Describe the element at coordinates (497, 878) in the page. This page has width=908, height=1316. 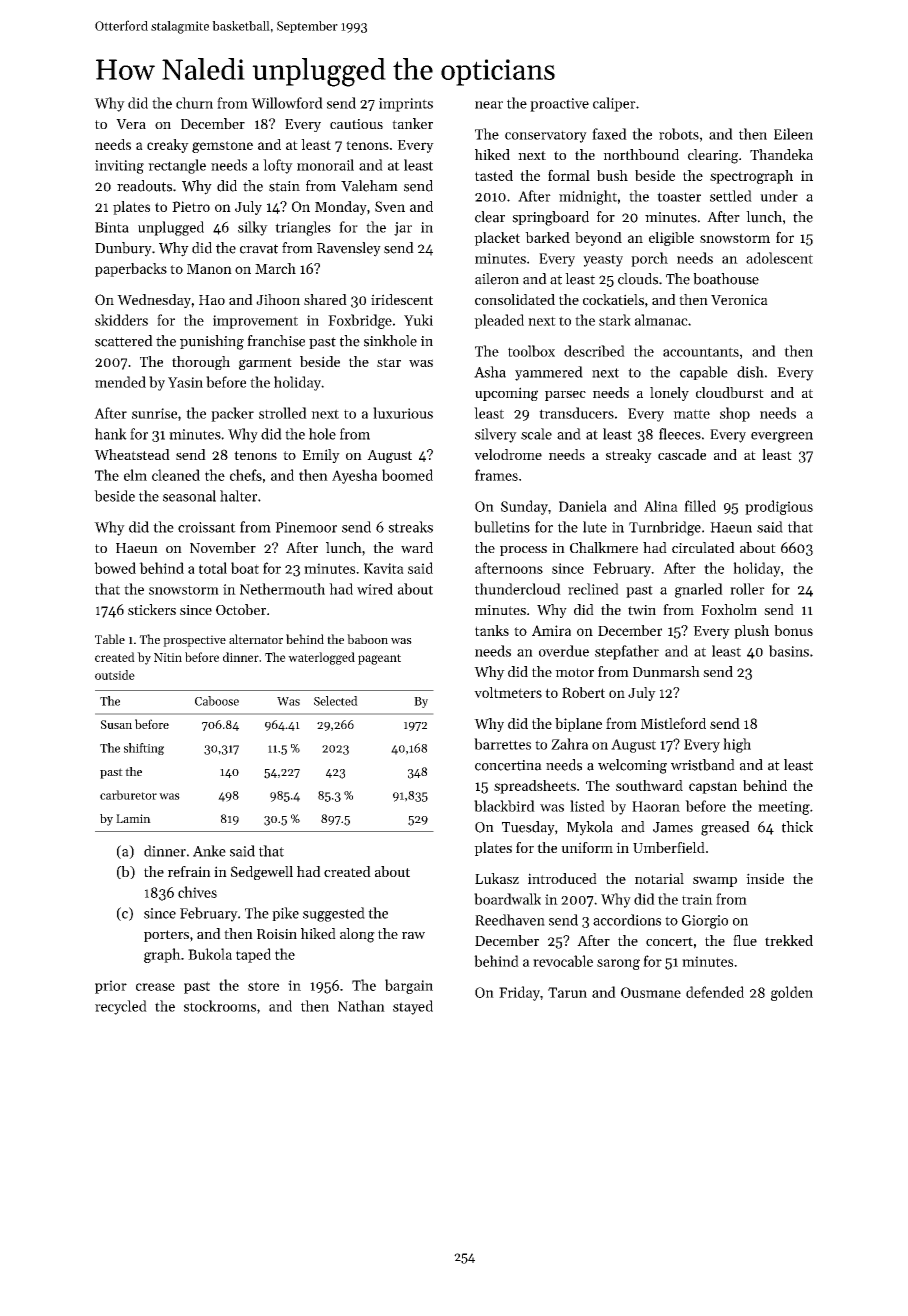
I see `Lukasz` at that location.
